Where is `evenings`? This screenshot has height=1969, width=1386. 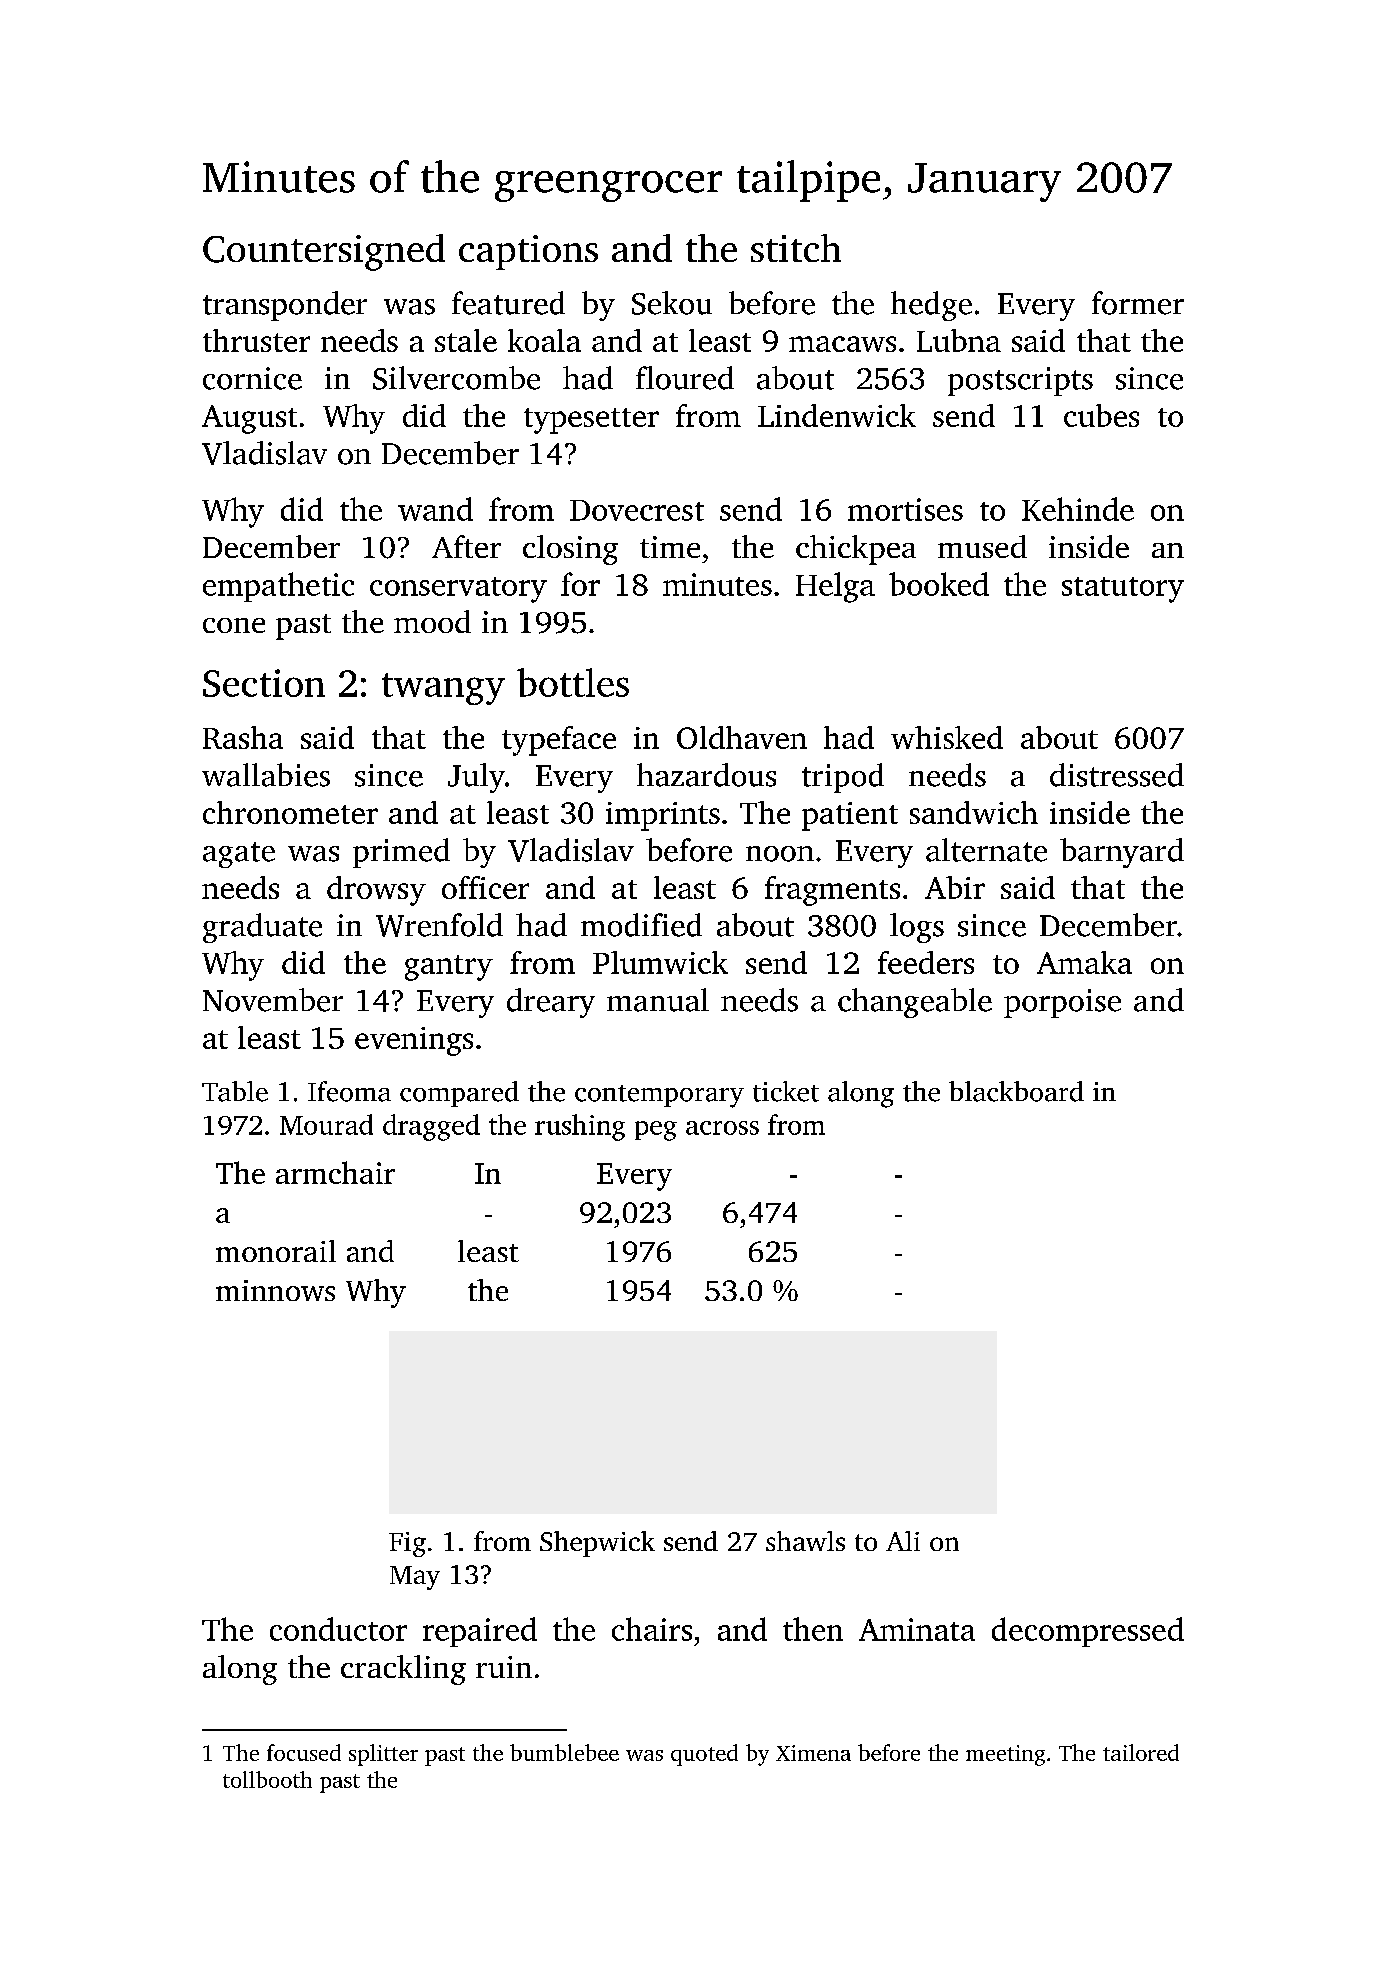 evenings is located at coordinates (414, 1041).
